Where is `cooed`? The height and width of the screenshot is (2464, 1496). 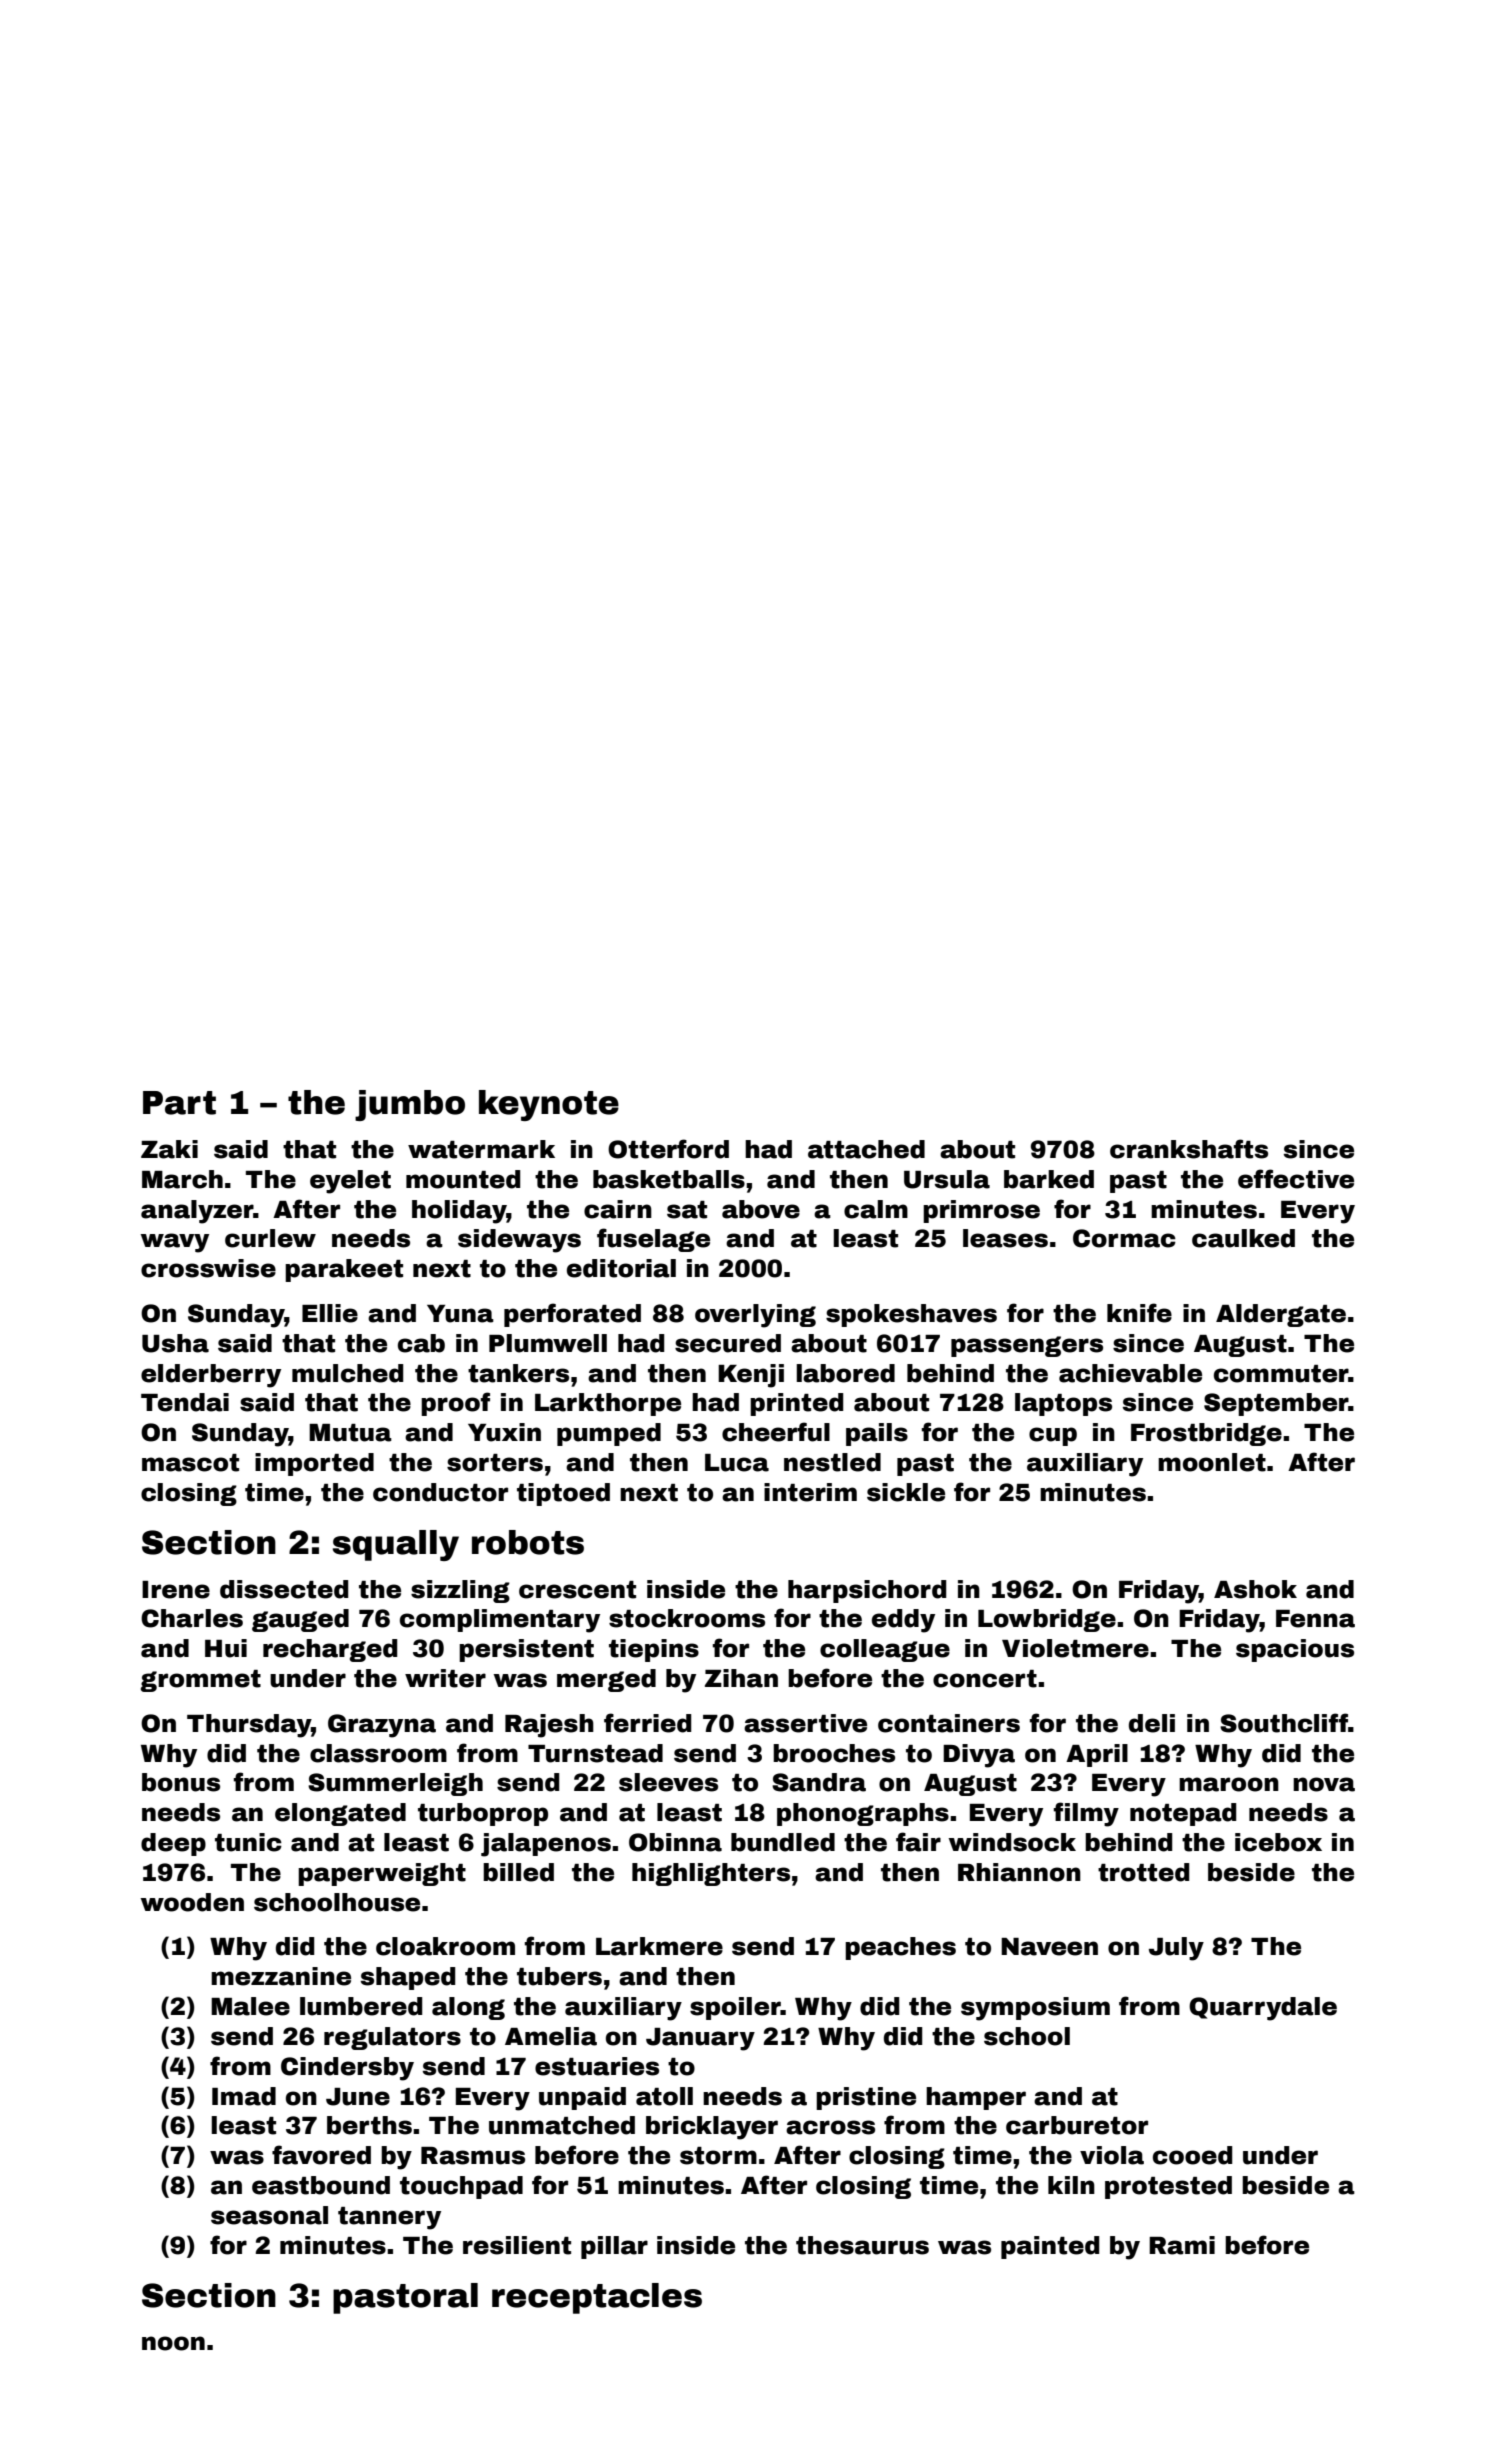 cooed is located at coordinates (1192, 2155).
